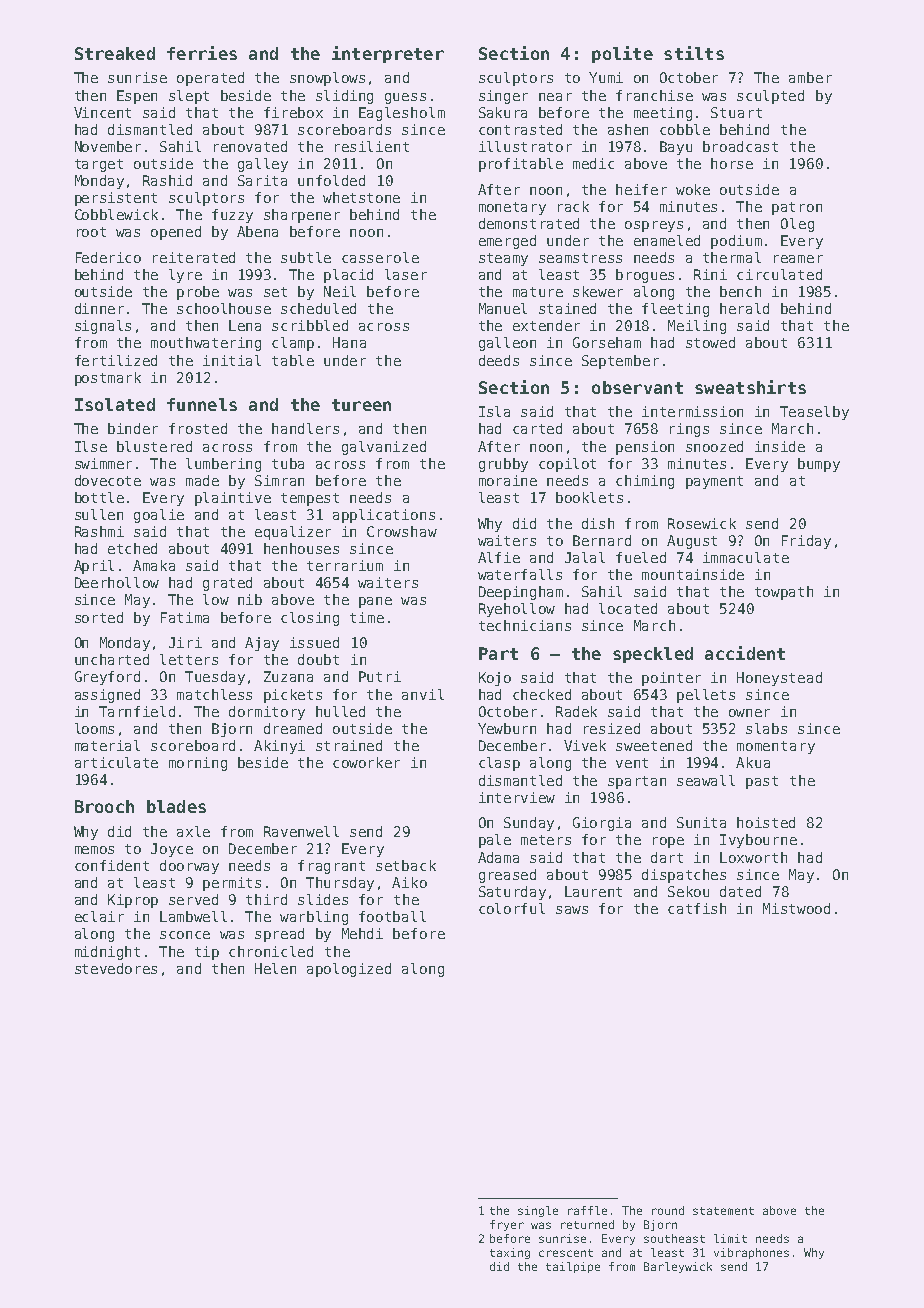 The width and height of the screenshot is (924, 1308). I want to click on Teaselby, so click(814, 413).
